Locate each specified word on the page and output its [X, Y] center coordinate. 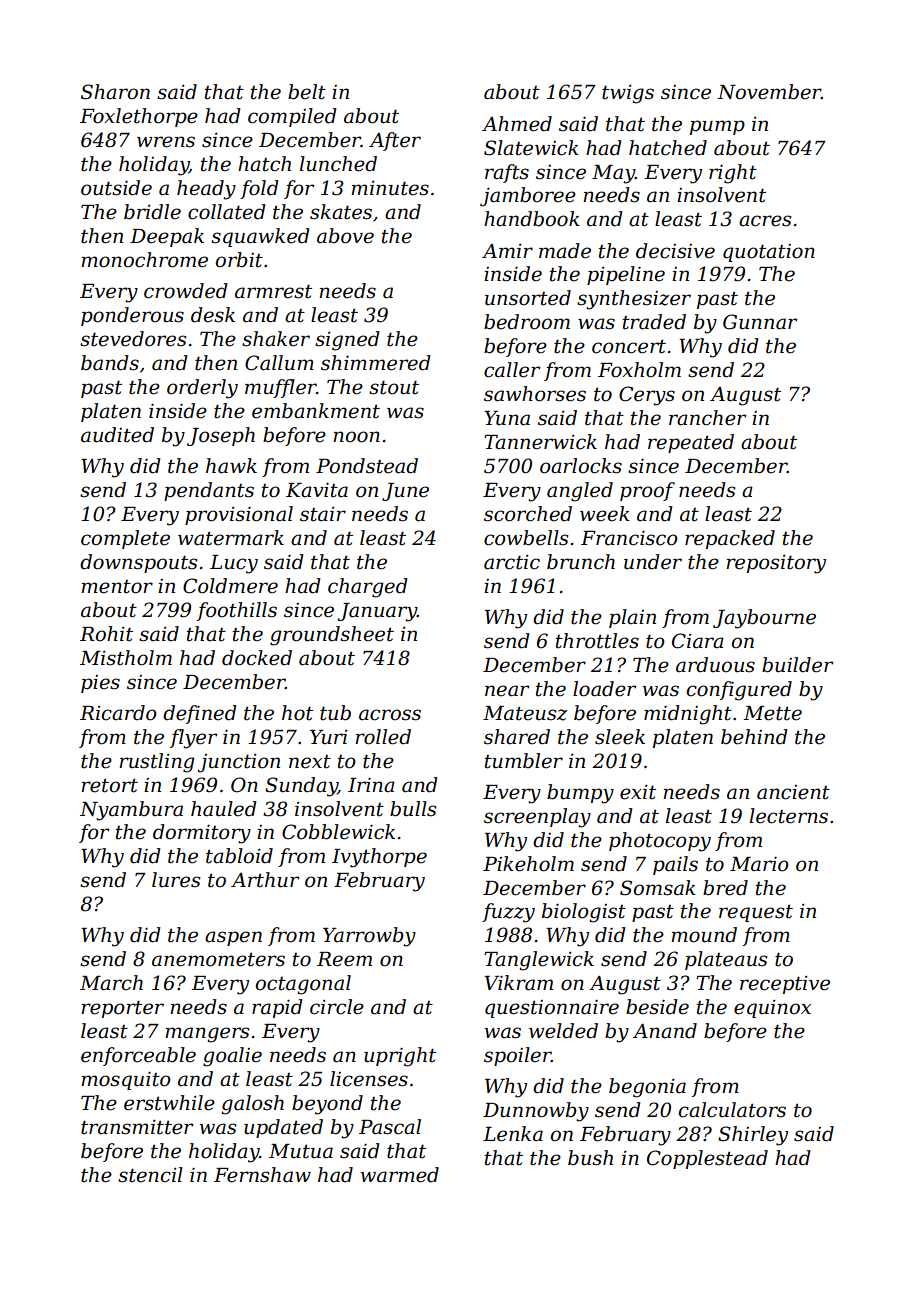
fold [259, 189]
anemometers [218, 960]
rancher [707, 418]
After [395, 141]
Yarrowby [369, 937]
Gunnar [760, 322]
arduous [715, 665]
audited [117, 435]
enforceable [138, 1056]
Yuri [329, 737]
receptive [785, 985]
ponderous [132, 316]
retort [109, 786]
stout [394, 387]
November [769, 92]
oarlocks [581, 466]
